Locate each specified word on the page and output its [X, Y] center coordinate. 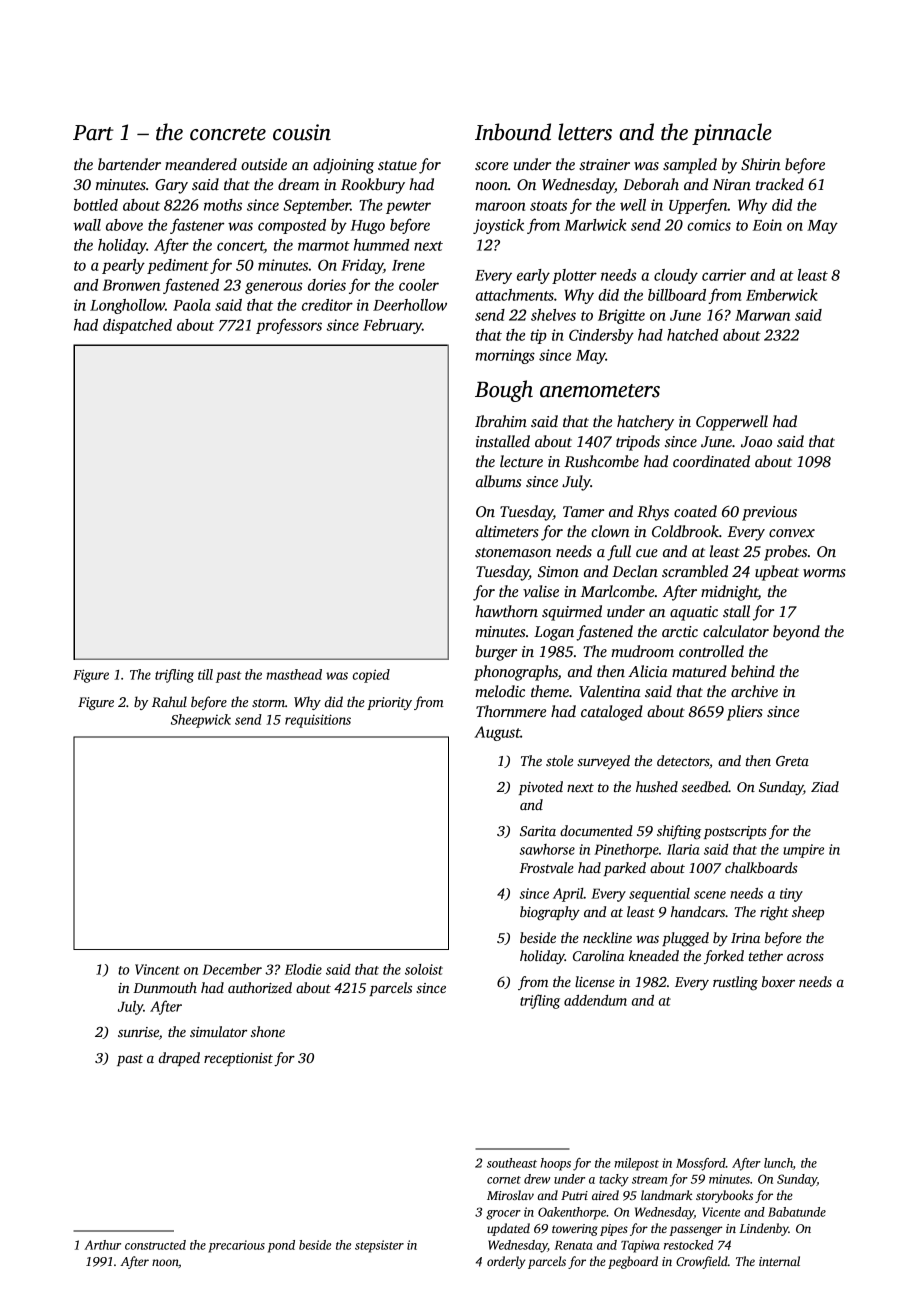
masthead [294, 674]
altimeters [507, 531]
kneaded [654, 955]
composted [292, 226]
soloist [424, 969]
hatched [692, 335]
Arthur [102, 1245]
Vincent [157, 969]
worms [824, 573]
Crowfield [702, 1262]
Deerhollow [410, 305]
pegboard [633, 1262]
